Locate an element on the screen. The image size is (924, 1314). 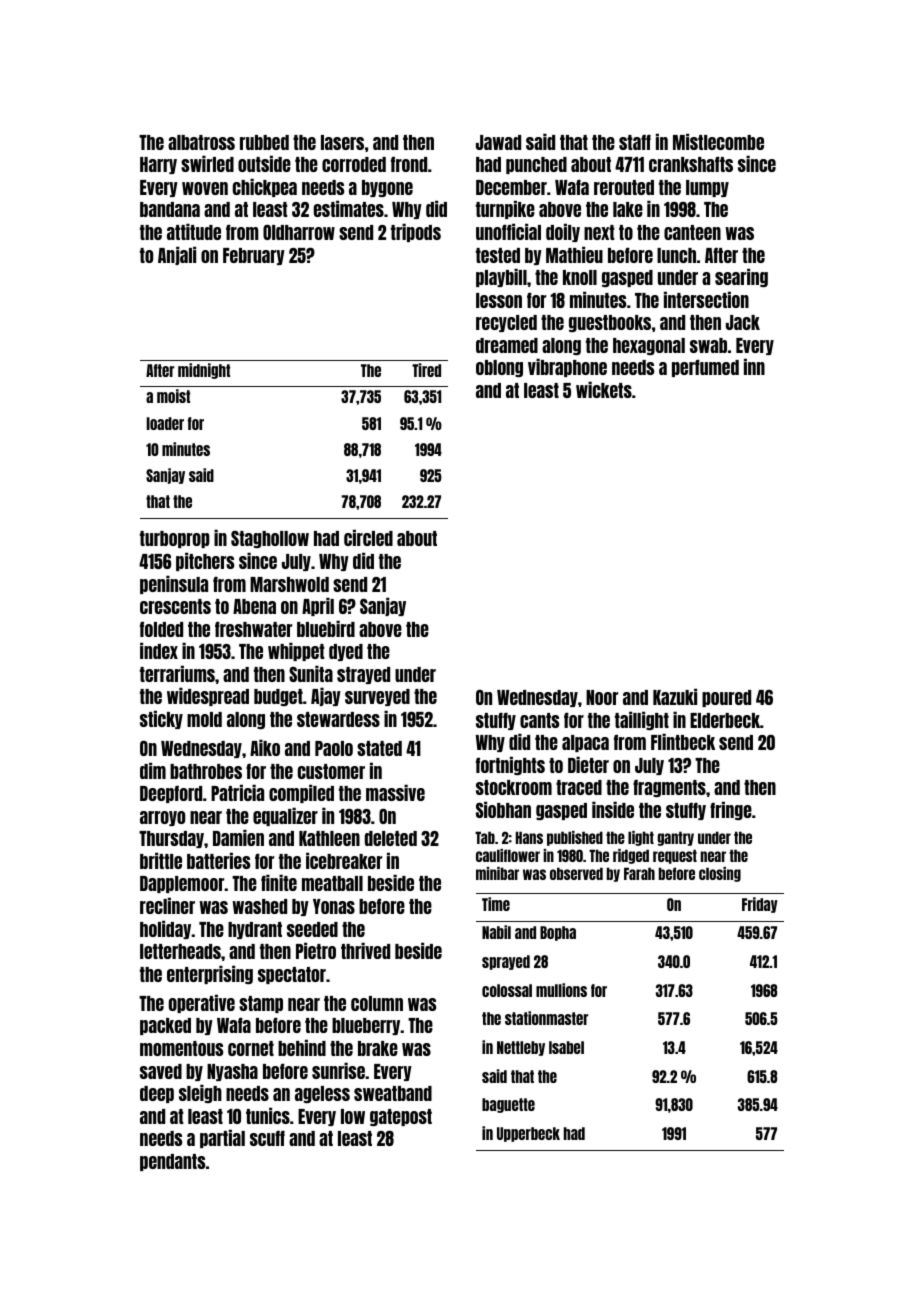
Upperbeck is located at coordinates (528, 1134).
